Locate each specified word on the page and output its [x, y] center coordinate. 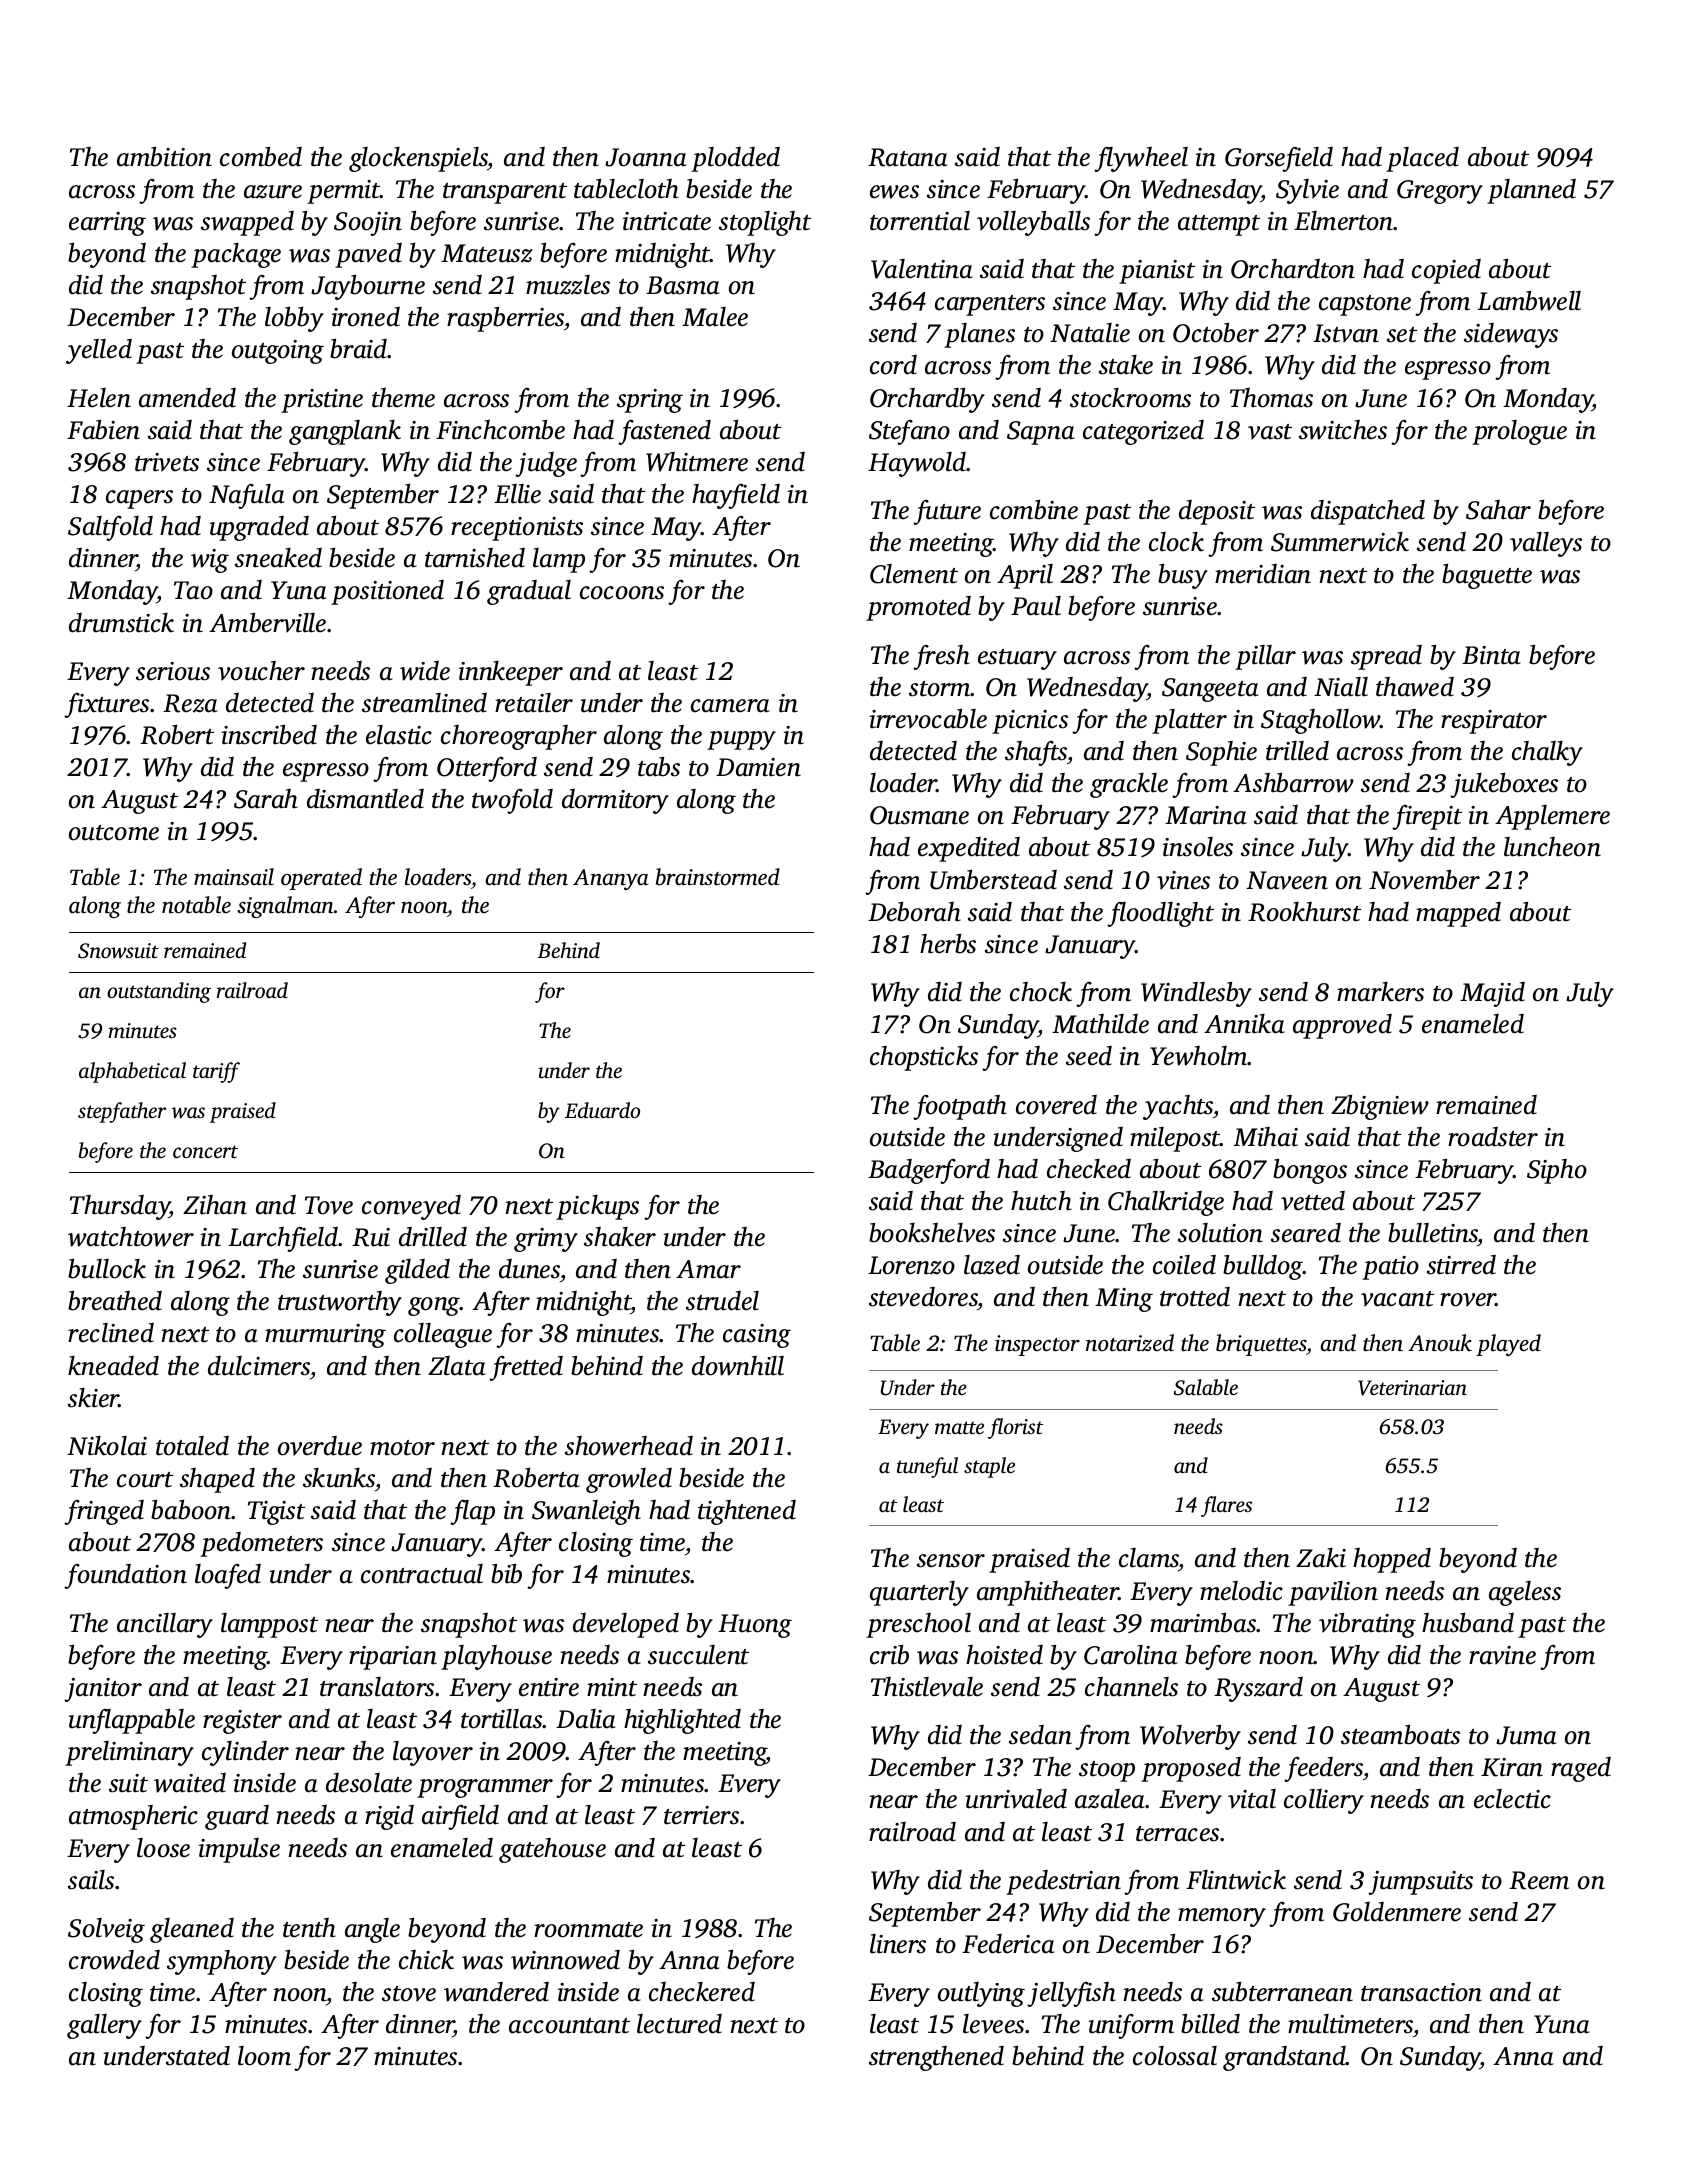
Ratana [908, 157]
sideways [1511, 335]
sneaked [278, 558]
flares [1226, 1506]
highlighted [682, 1721]
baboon [191, 1510]
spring [650, 401]
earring [107, 224]
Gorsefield [1279, 159]
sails [91, 1880]
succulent [698, 1655]
